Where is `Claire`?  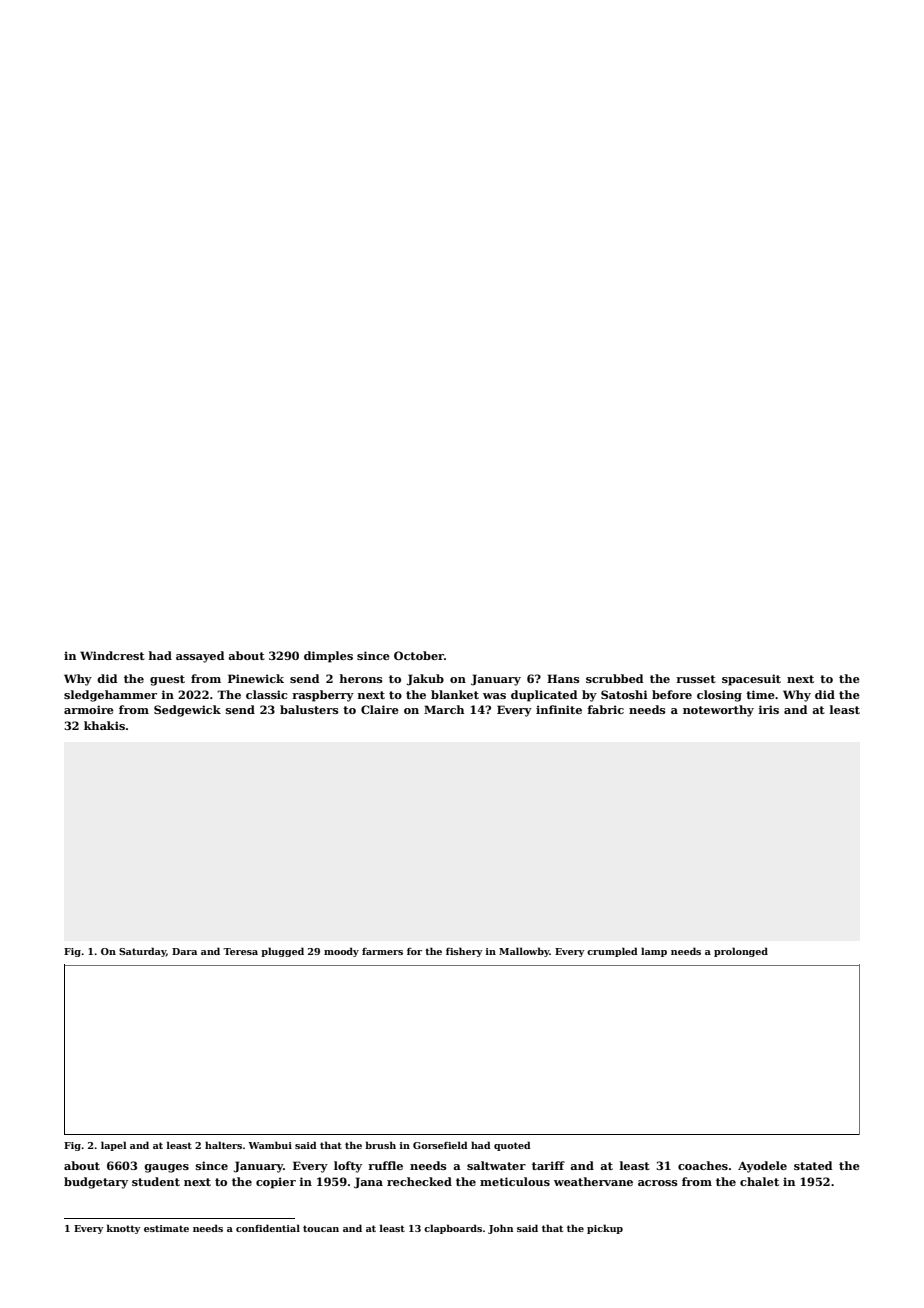 Claire is located at coordinates (380, 709).
